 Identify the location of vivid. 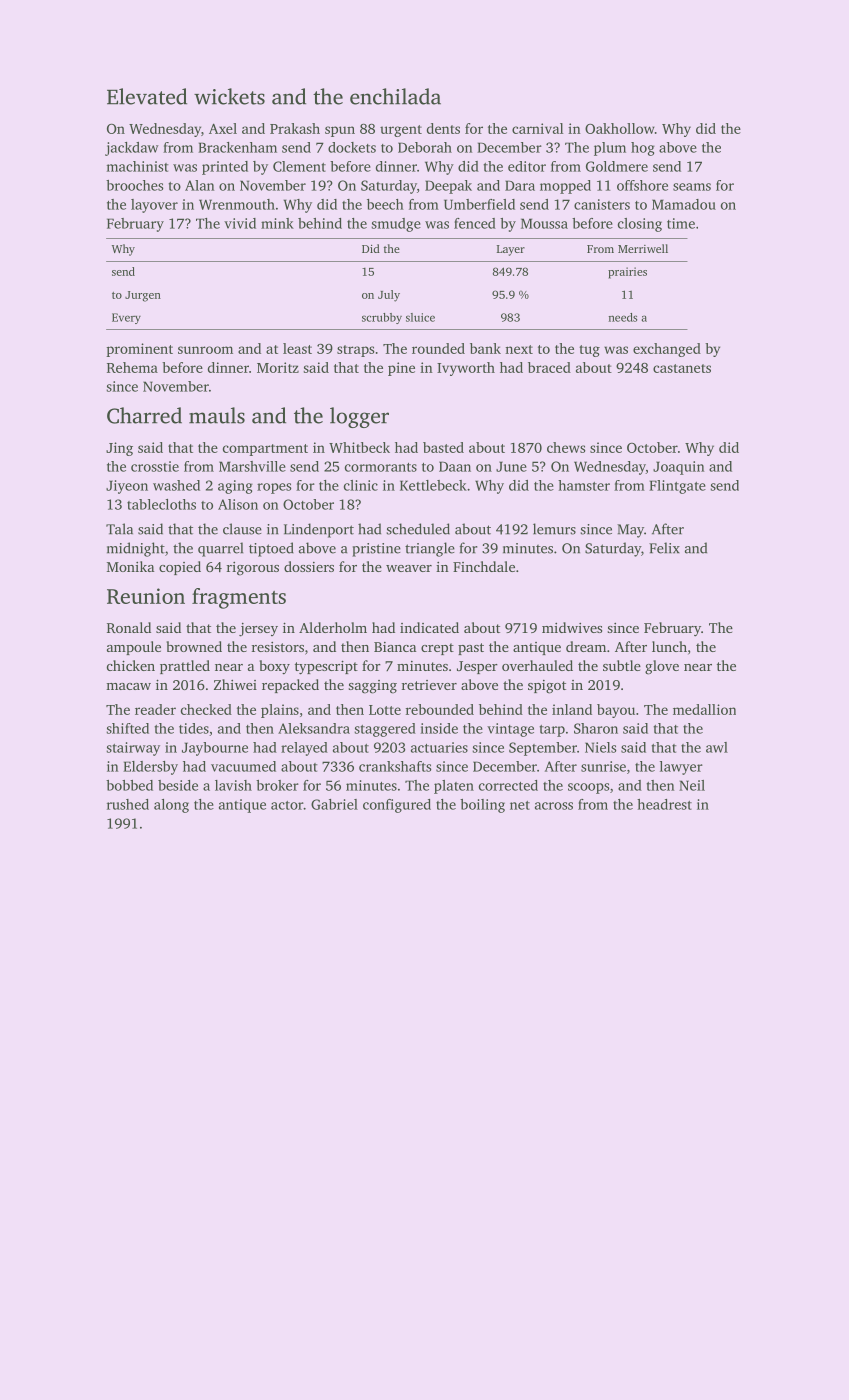
(240, 223).
